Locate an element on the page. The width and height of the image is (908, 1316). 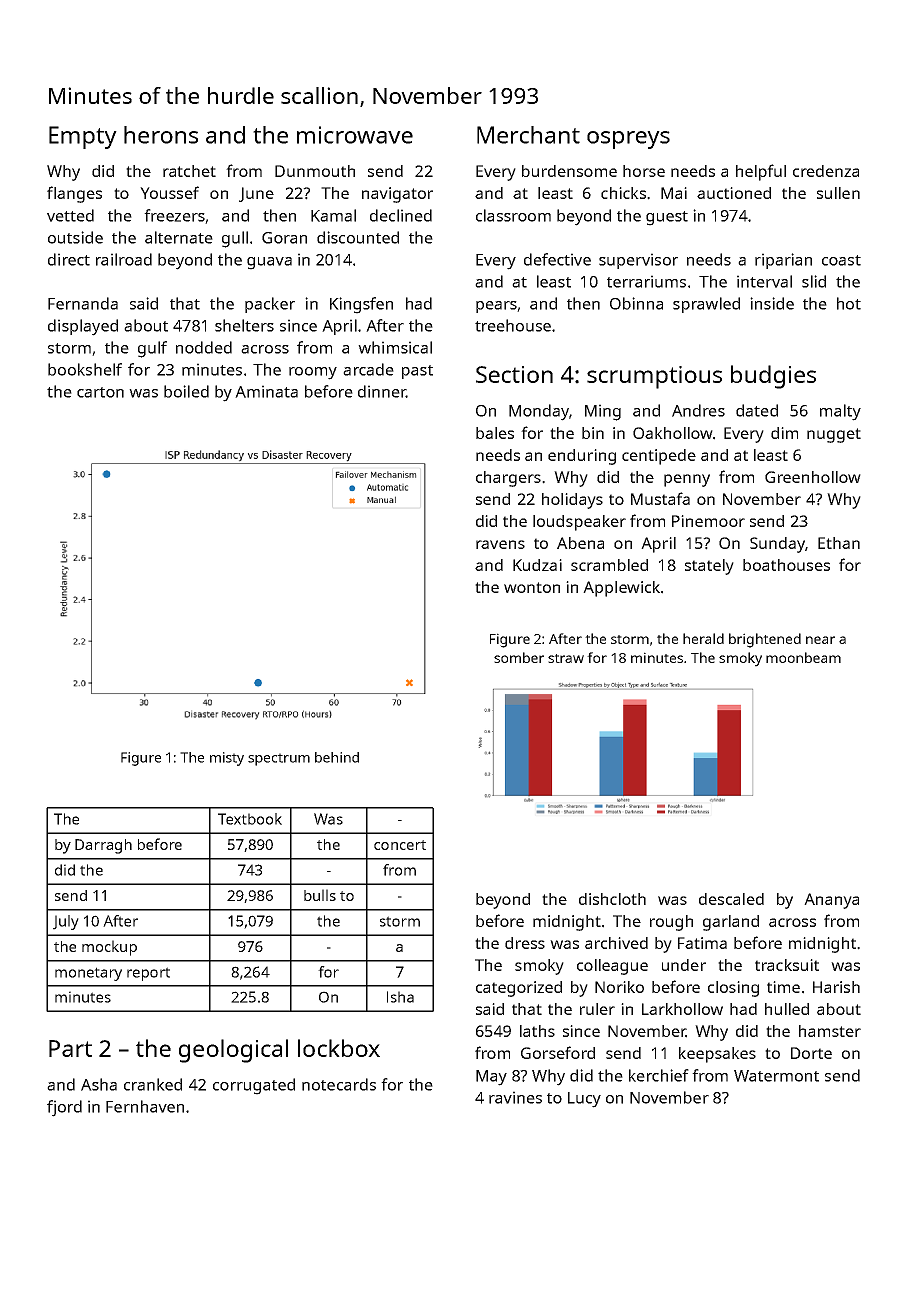
herald is located at coordinates (703, 638).
